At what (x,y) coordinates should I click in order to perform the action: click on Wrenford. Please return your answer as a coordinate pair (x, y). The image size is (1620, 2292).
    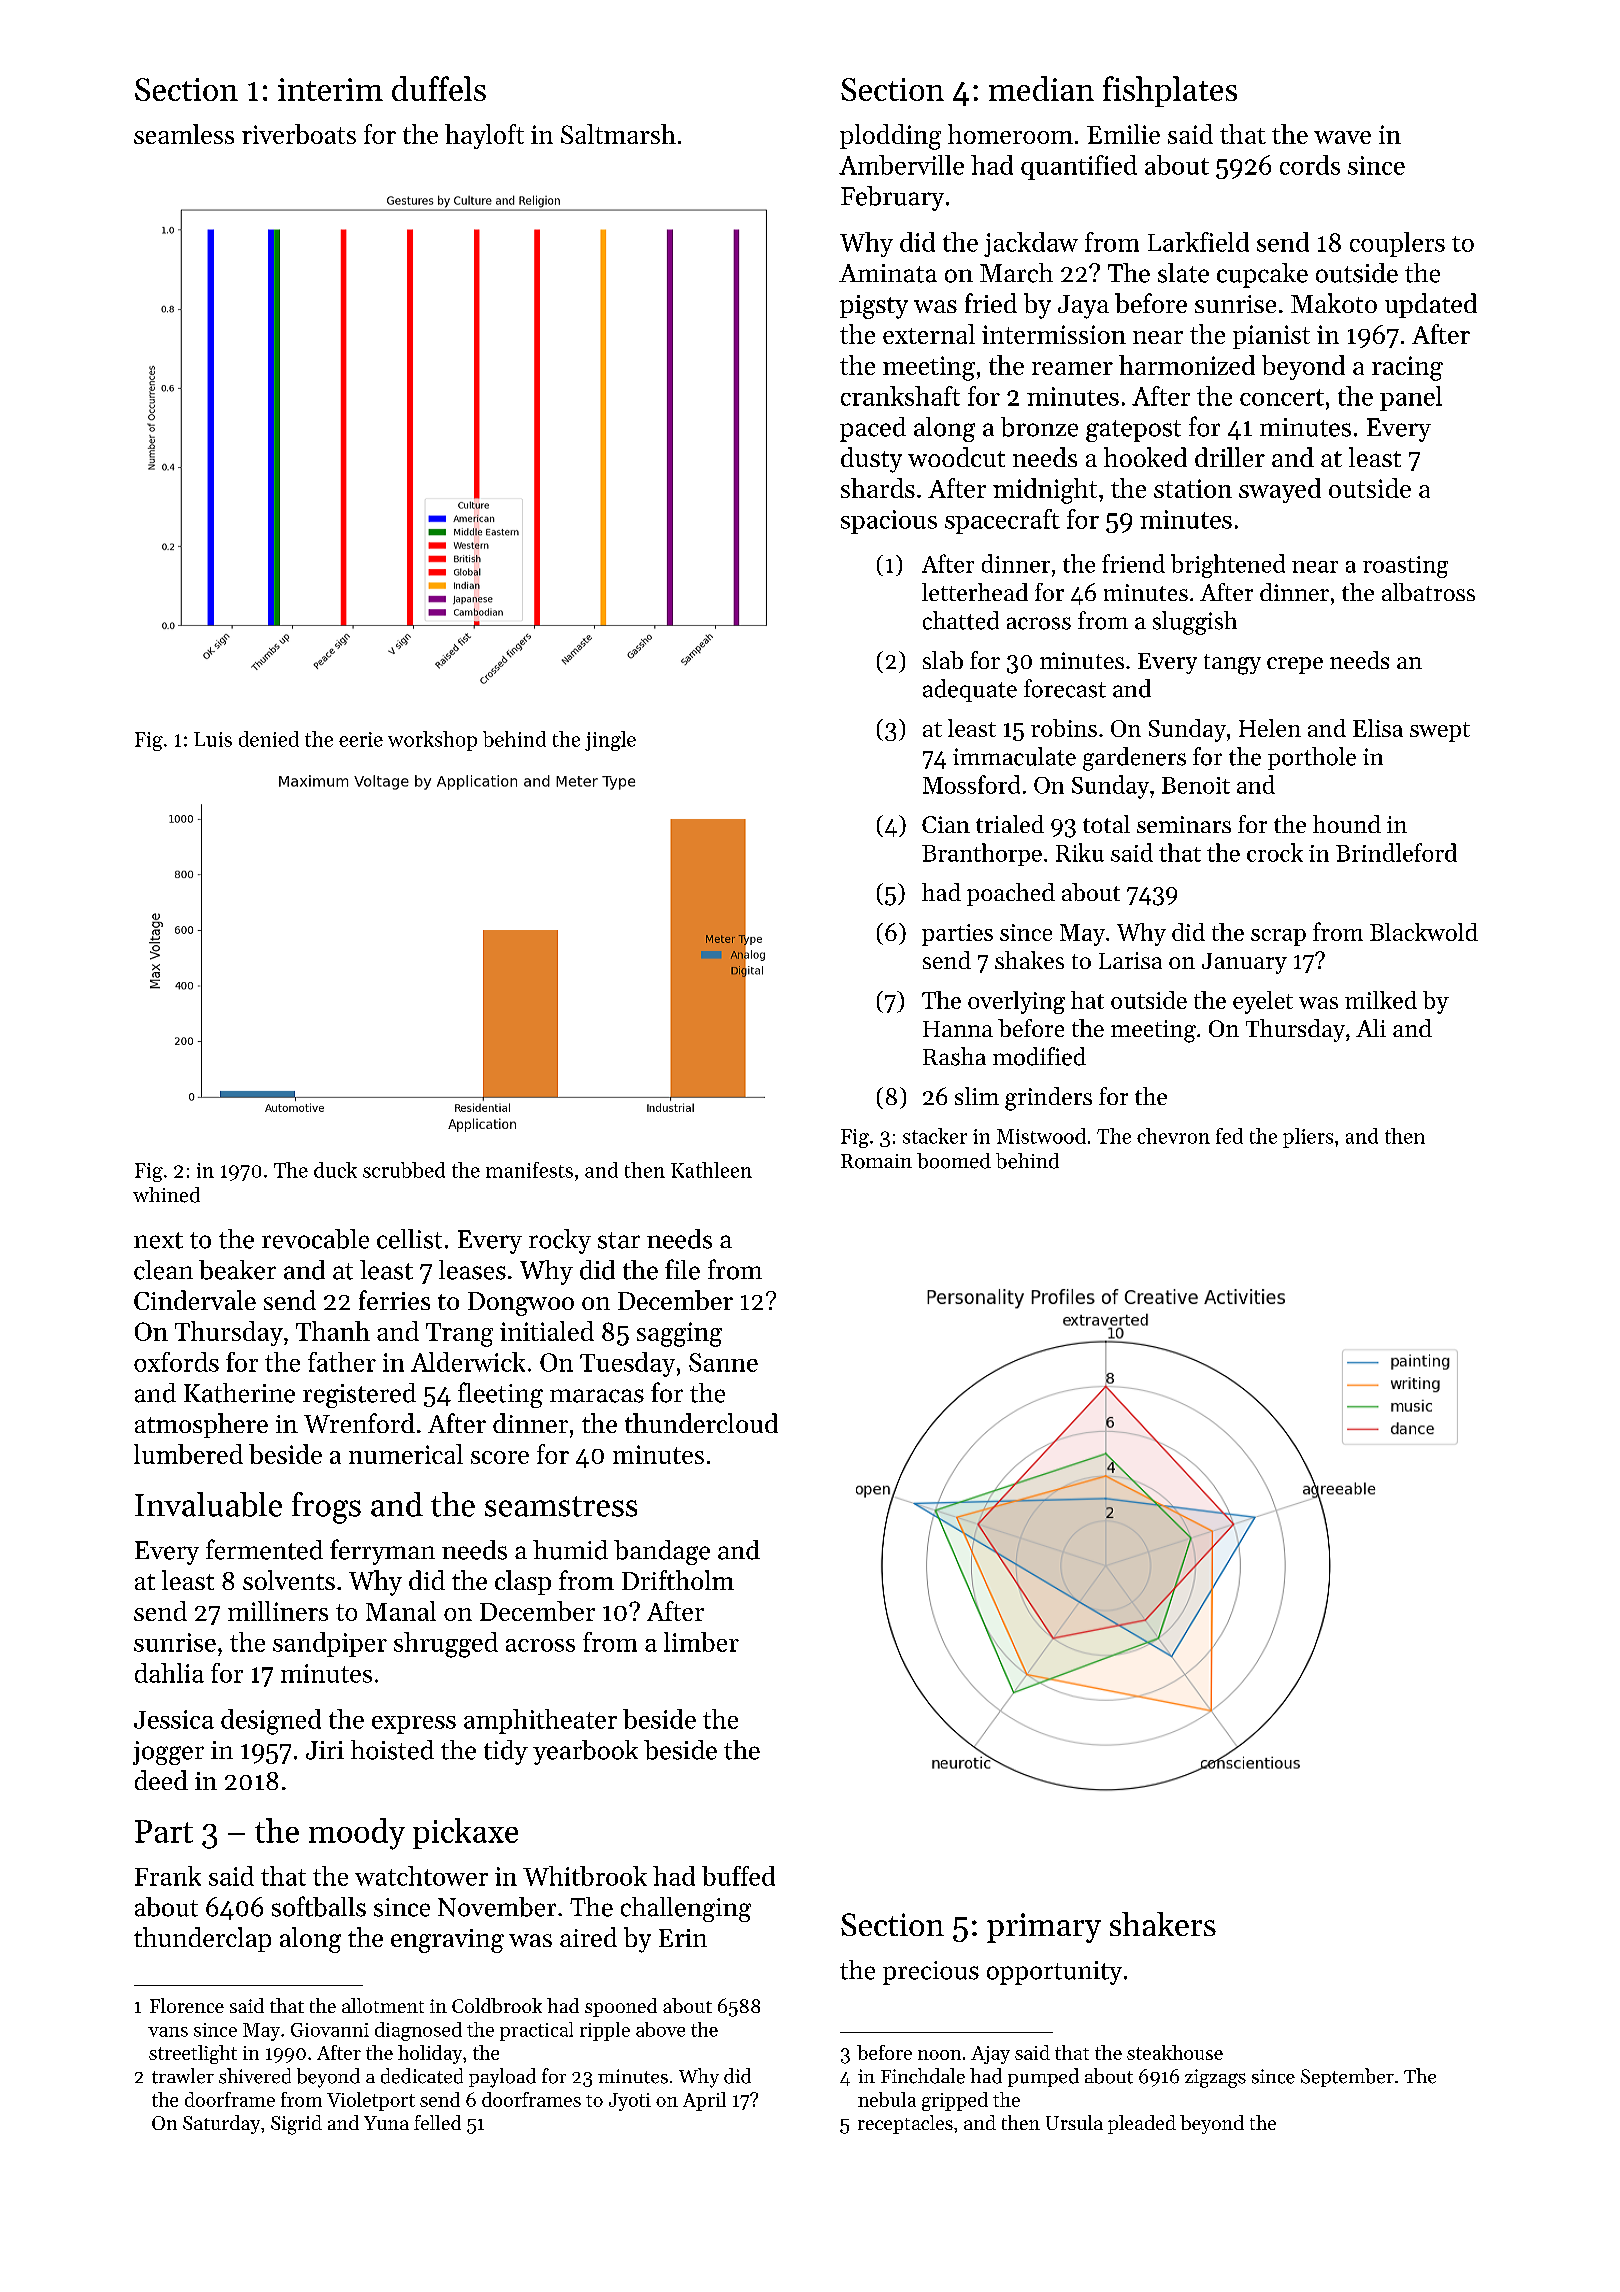
    Looking at the image, I should click on (359, 1423).
